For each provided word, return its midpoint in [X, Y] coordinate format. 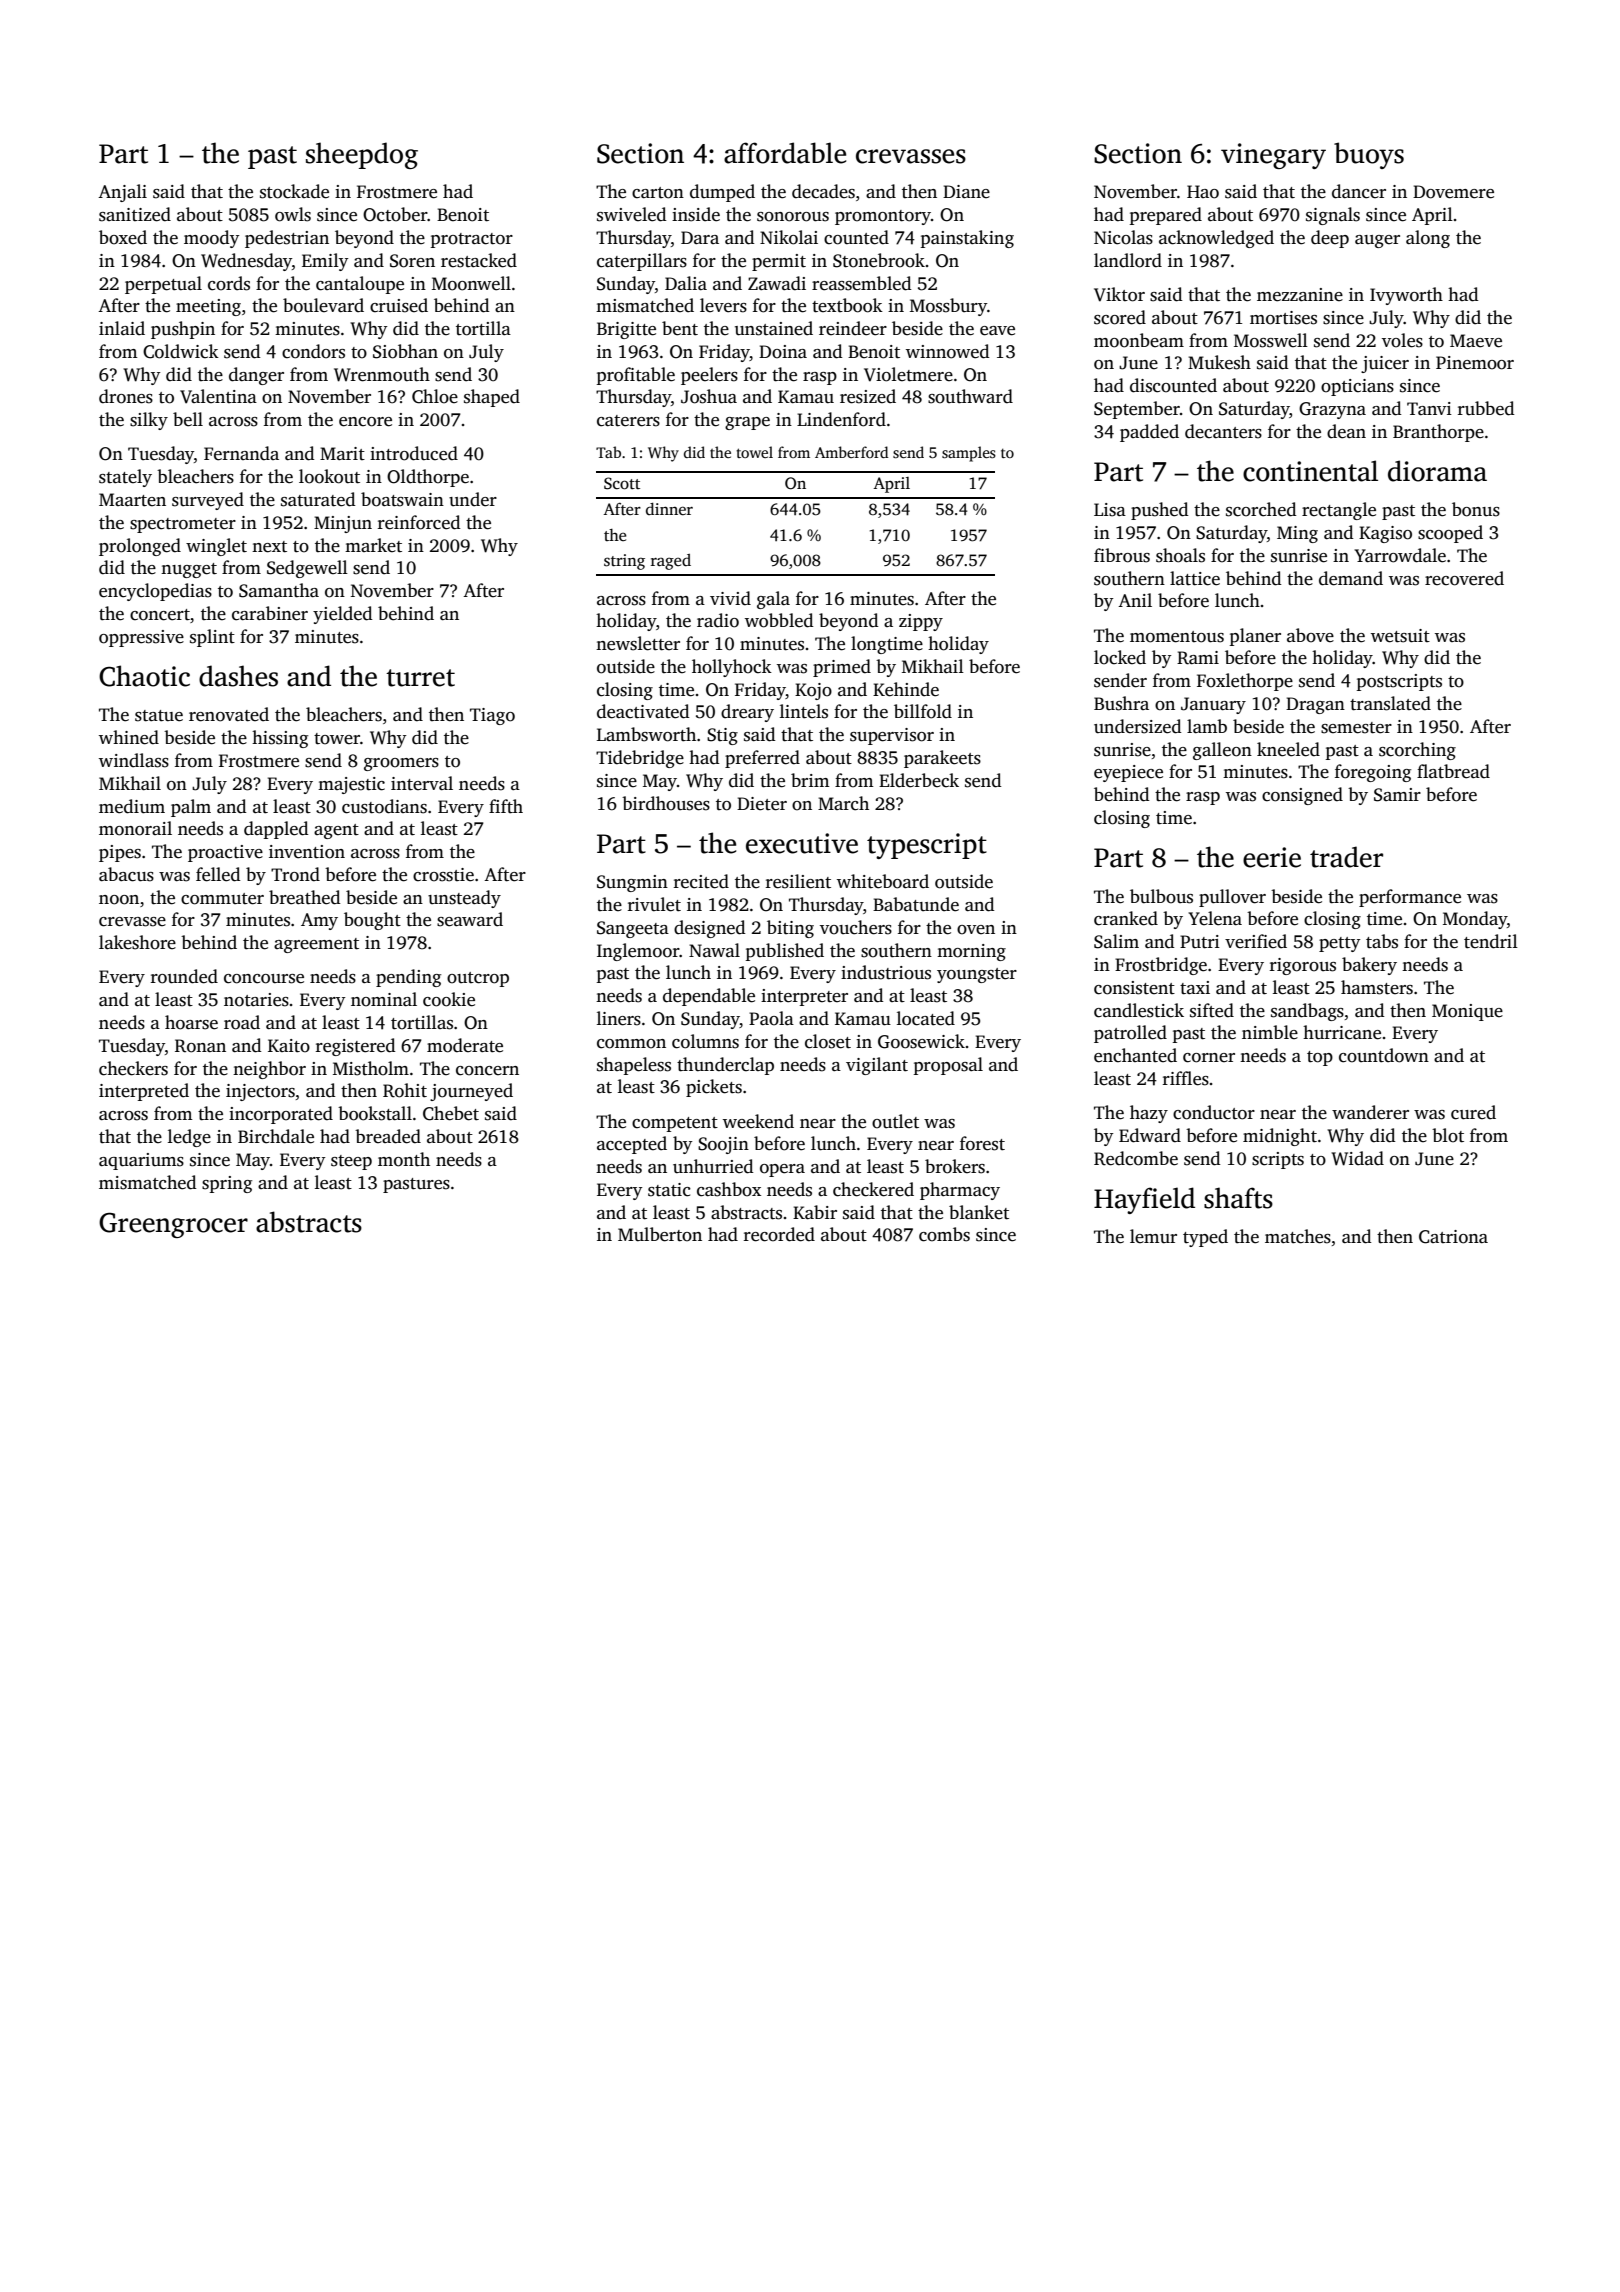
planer [1255, 637]
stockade [294, 191]
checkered [873, 1189]
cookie [449, 999]
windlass [134, 760]
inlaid [122, 328]
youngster [977, 975]
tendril [1491, 941]
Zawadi [777, 283]
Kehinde [906, 689]
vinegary [1273, 156]
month [404, 1159]
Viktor [1119, 294]
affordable [785, 153]
